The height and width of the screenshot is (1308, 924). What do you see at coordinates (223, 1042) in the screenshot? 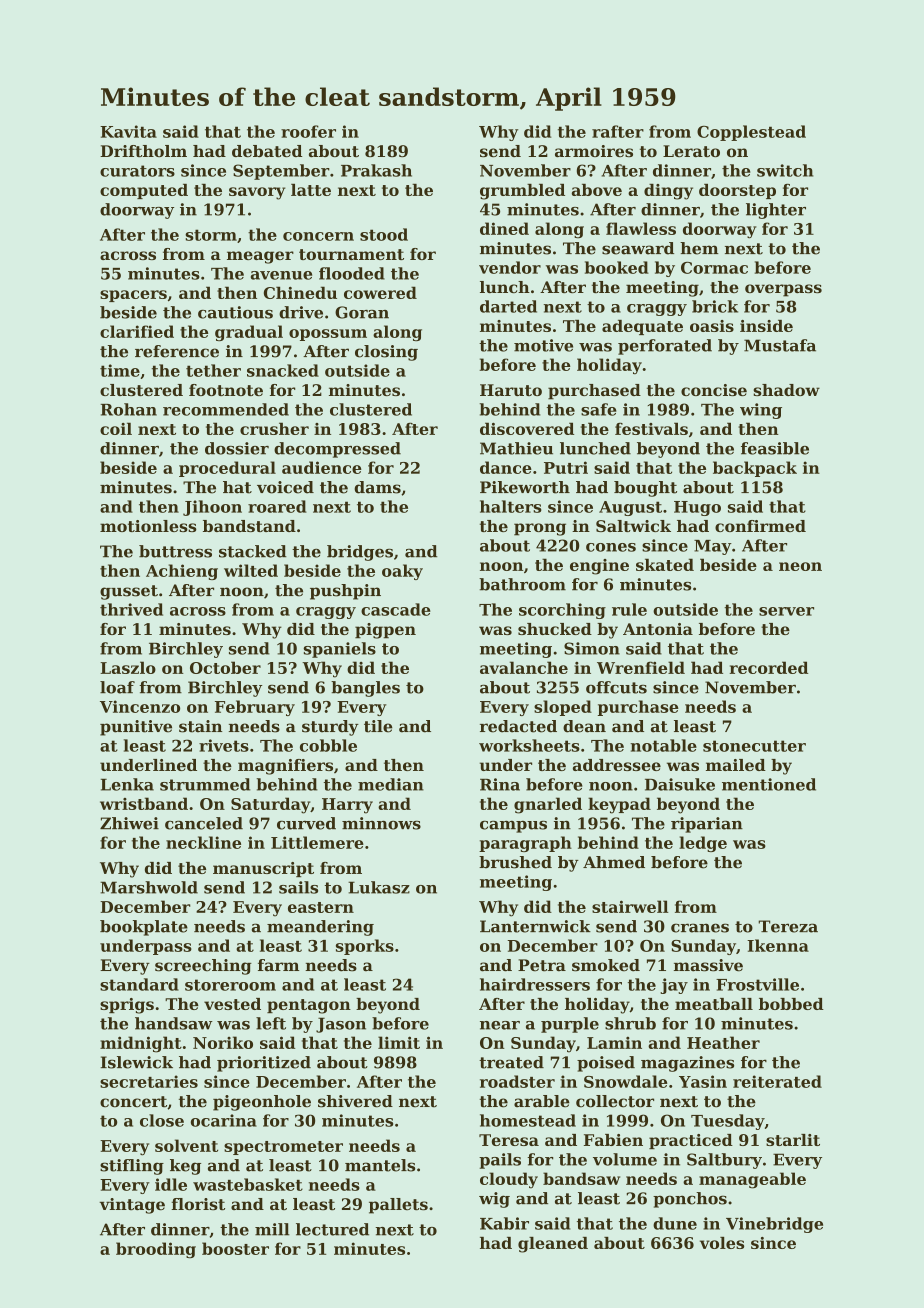
I see `Noriko` at bounding box center [223, 1042].
